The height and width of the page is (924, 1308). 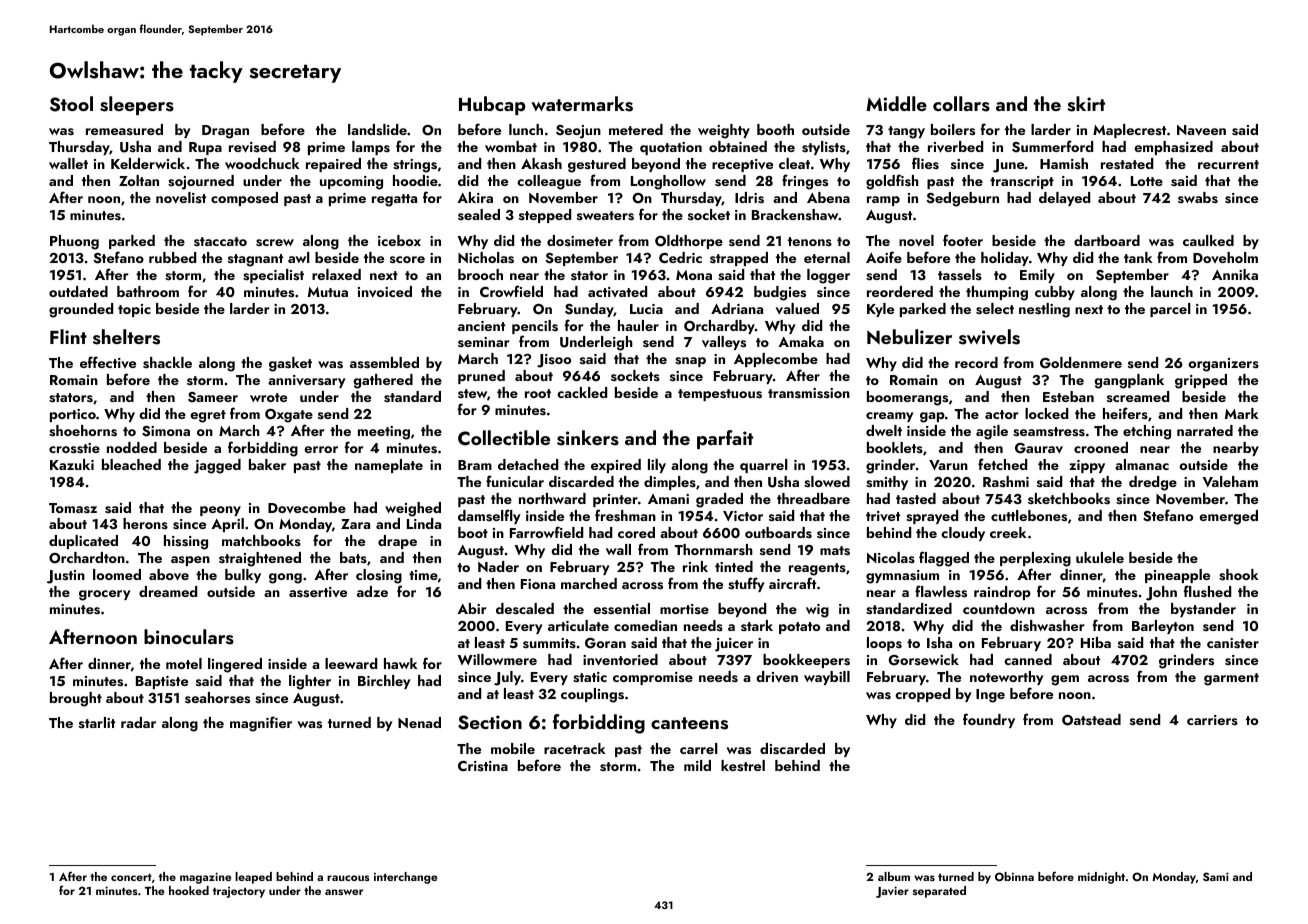 I want to click on duplicated, so click(x=83, y=542).
